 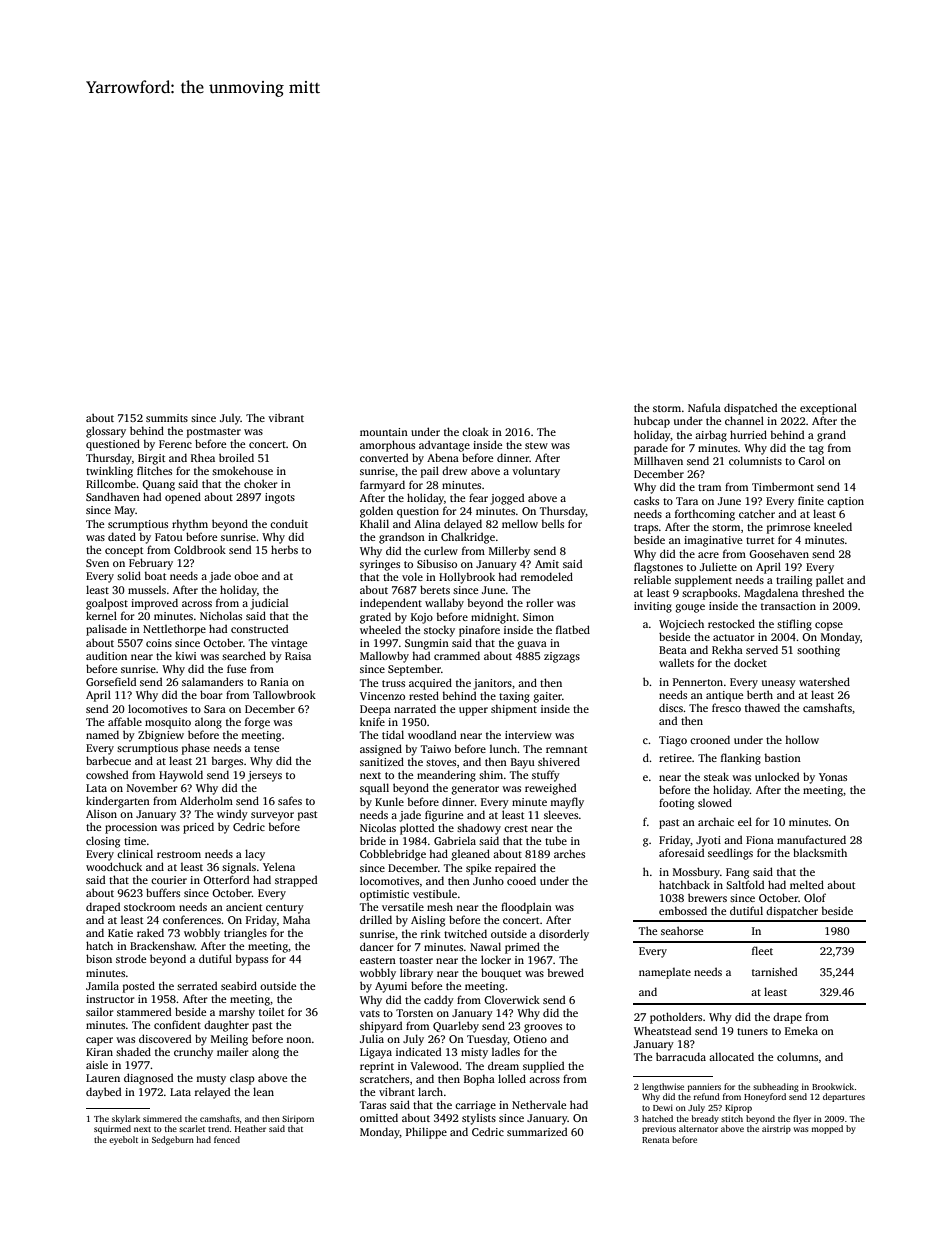 What do you see at coordinates (528, 735) in the screenshot?
I see `interview` at bounding box center [528, 735].
